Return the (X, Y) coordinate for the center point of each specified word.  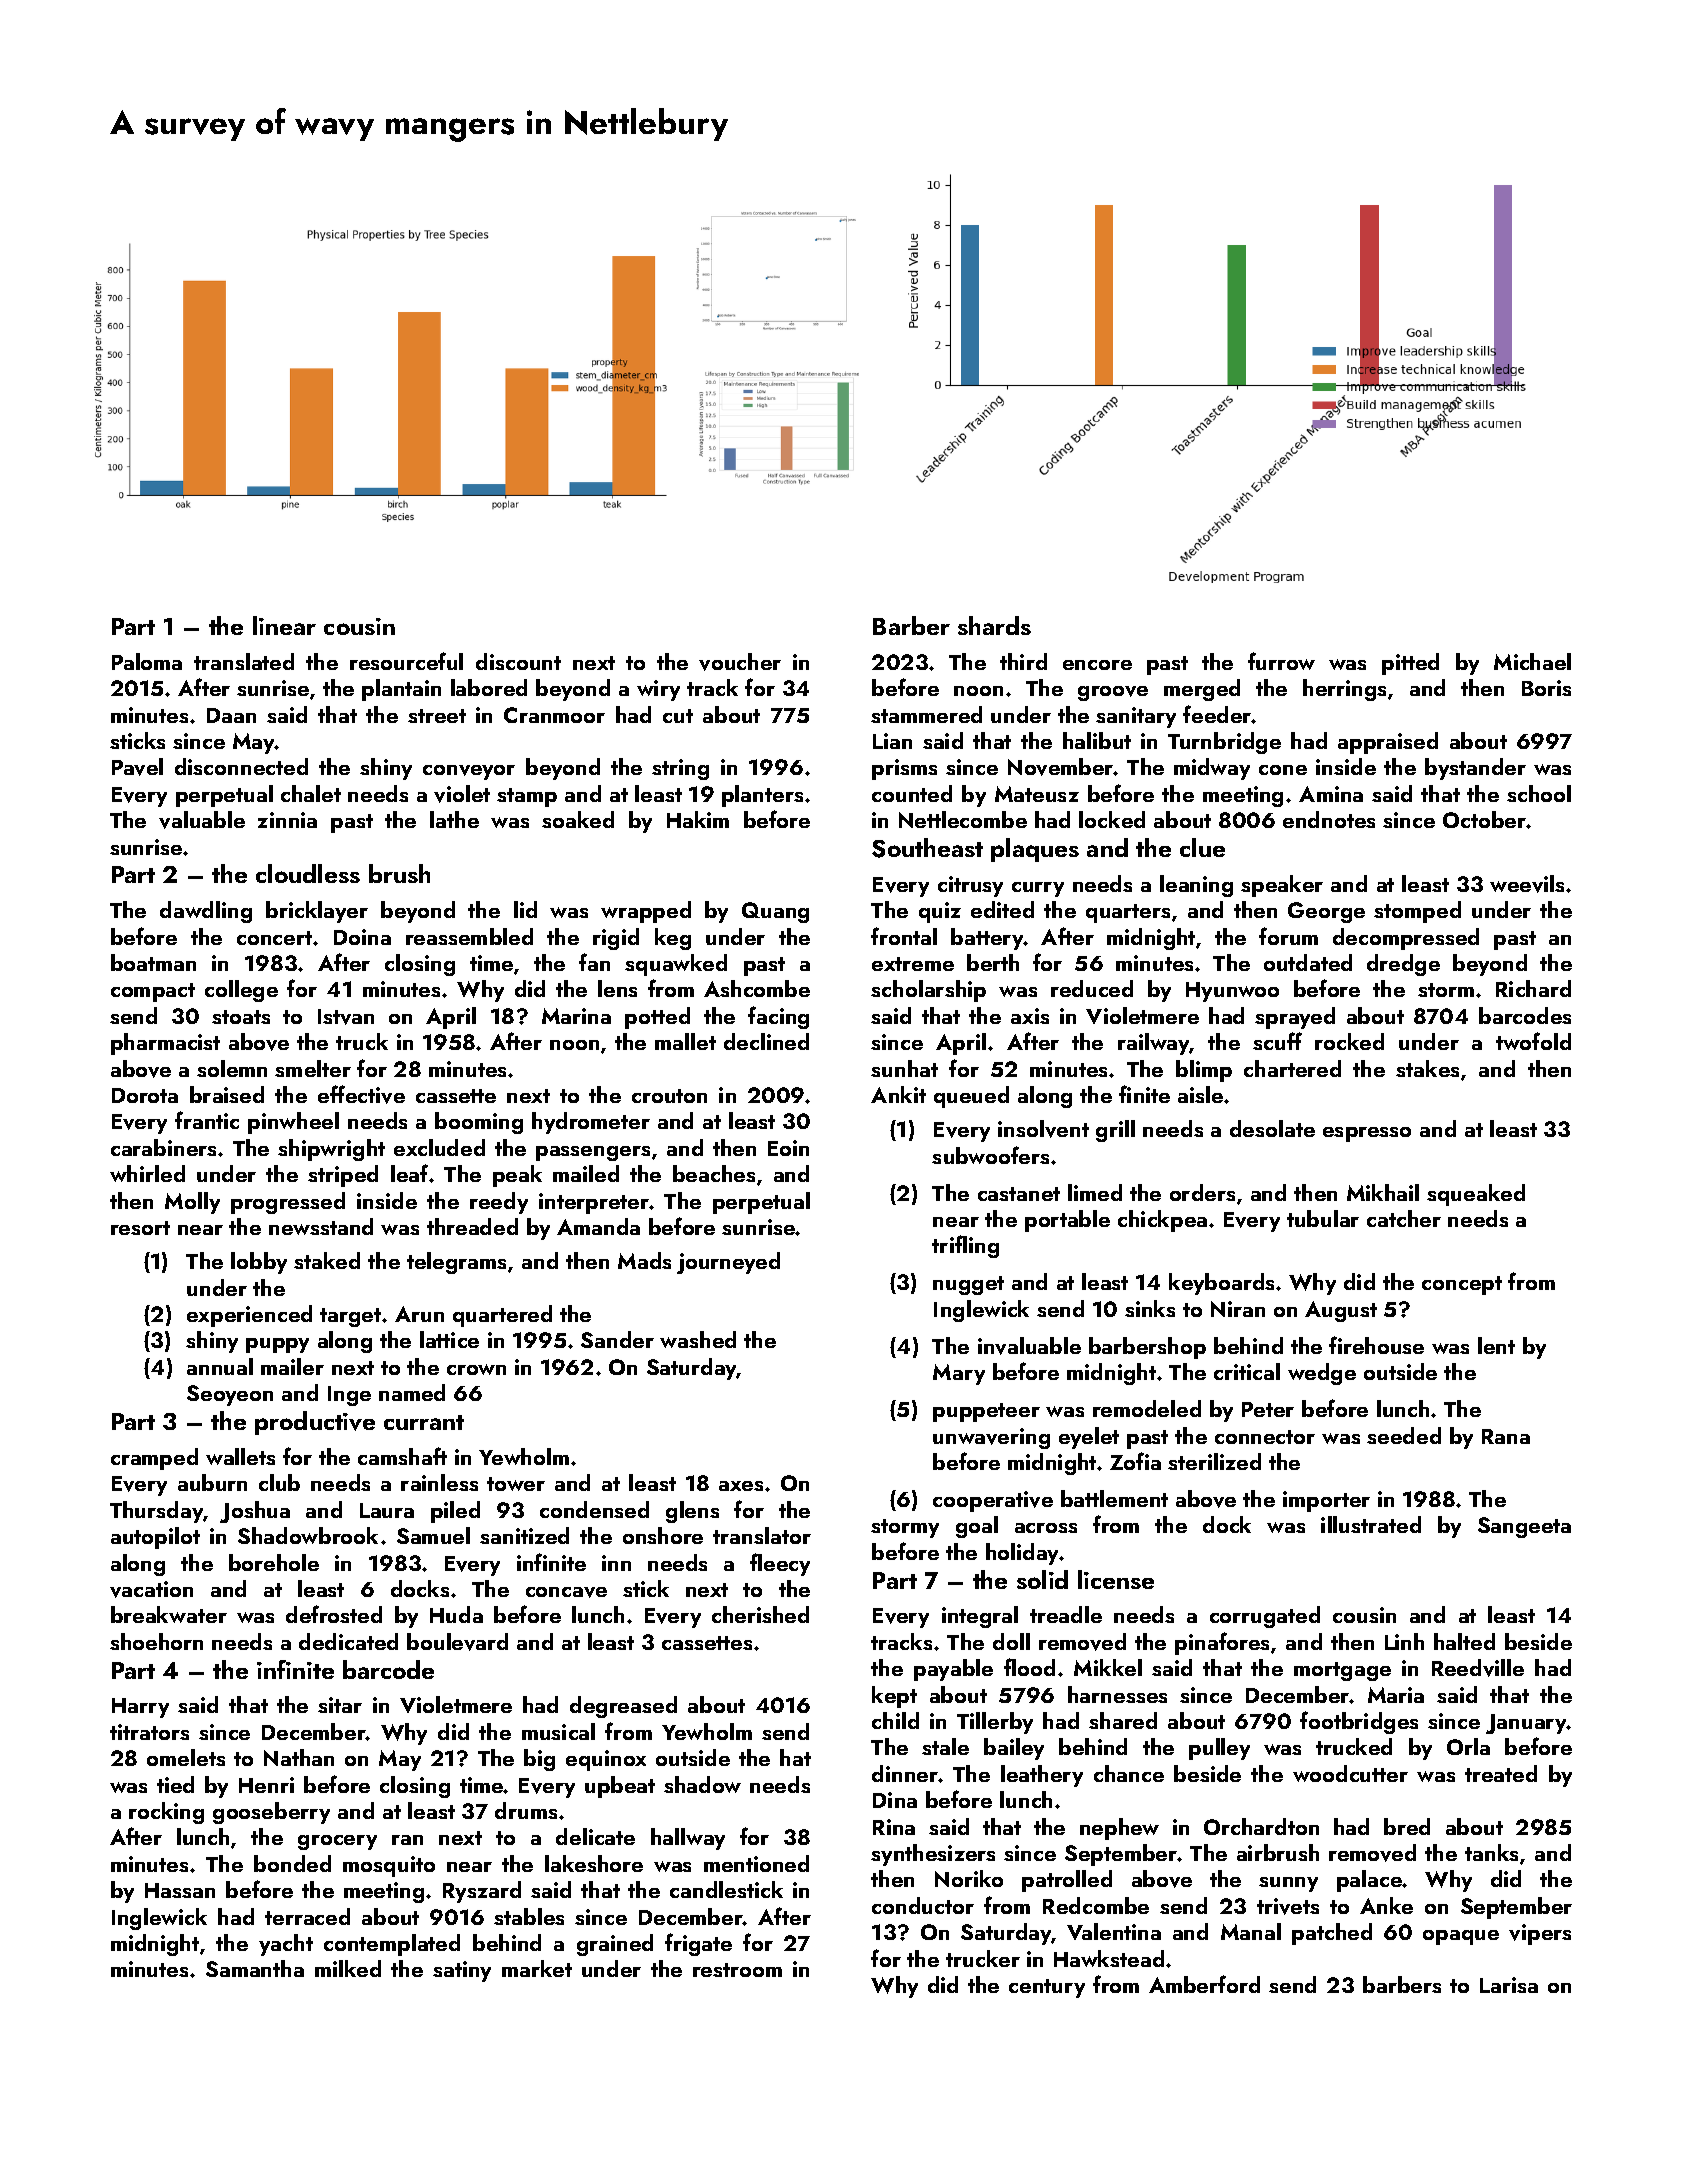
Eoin (788, 1148)
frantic (207, 1120)
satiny (462, 1971)
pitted (1410, 664)
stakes (1427, 1068)
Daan (231, 715)
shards (994, 625)
